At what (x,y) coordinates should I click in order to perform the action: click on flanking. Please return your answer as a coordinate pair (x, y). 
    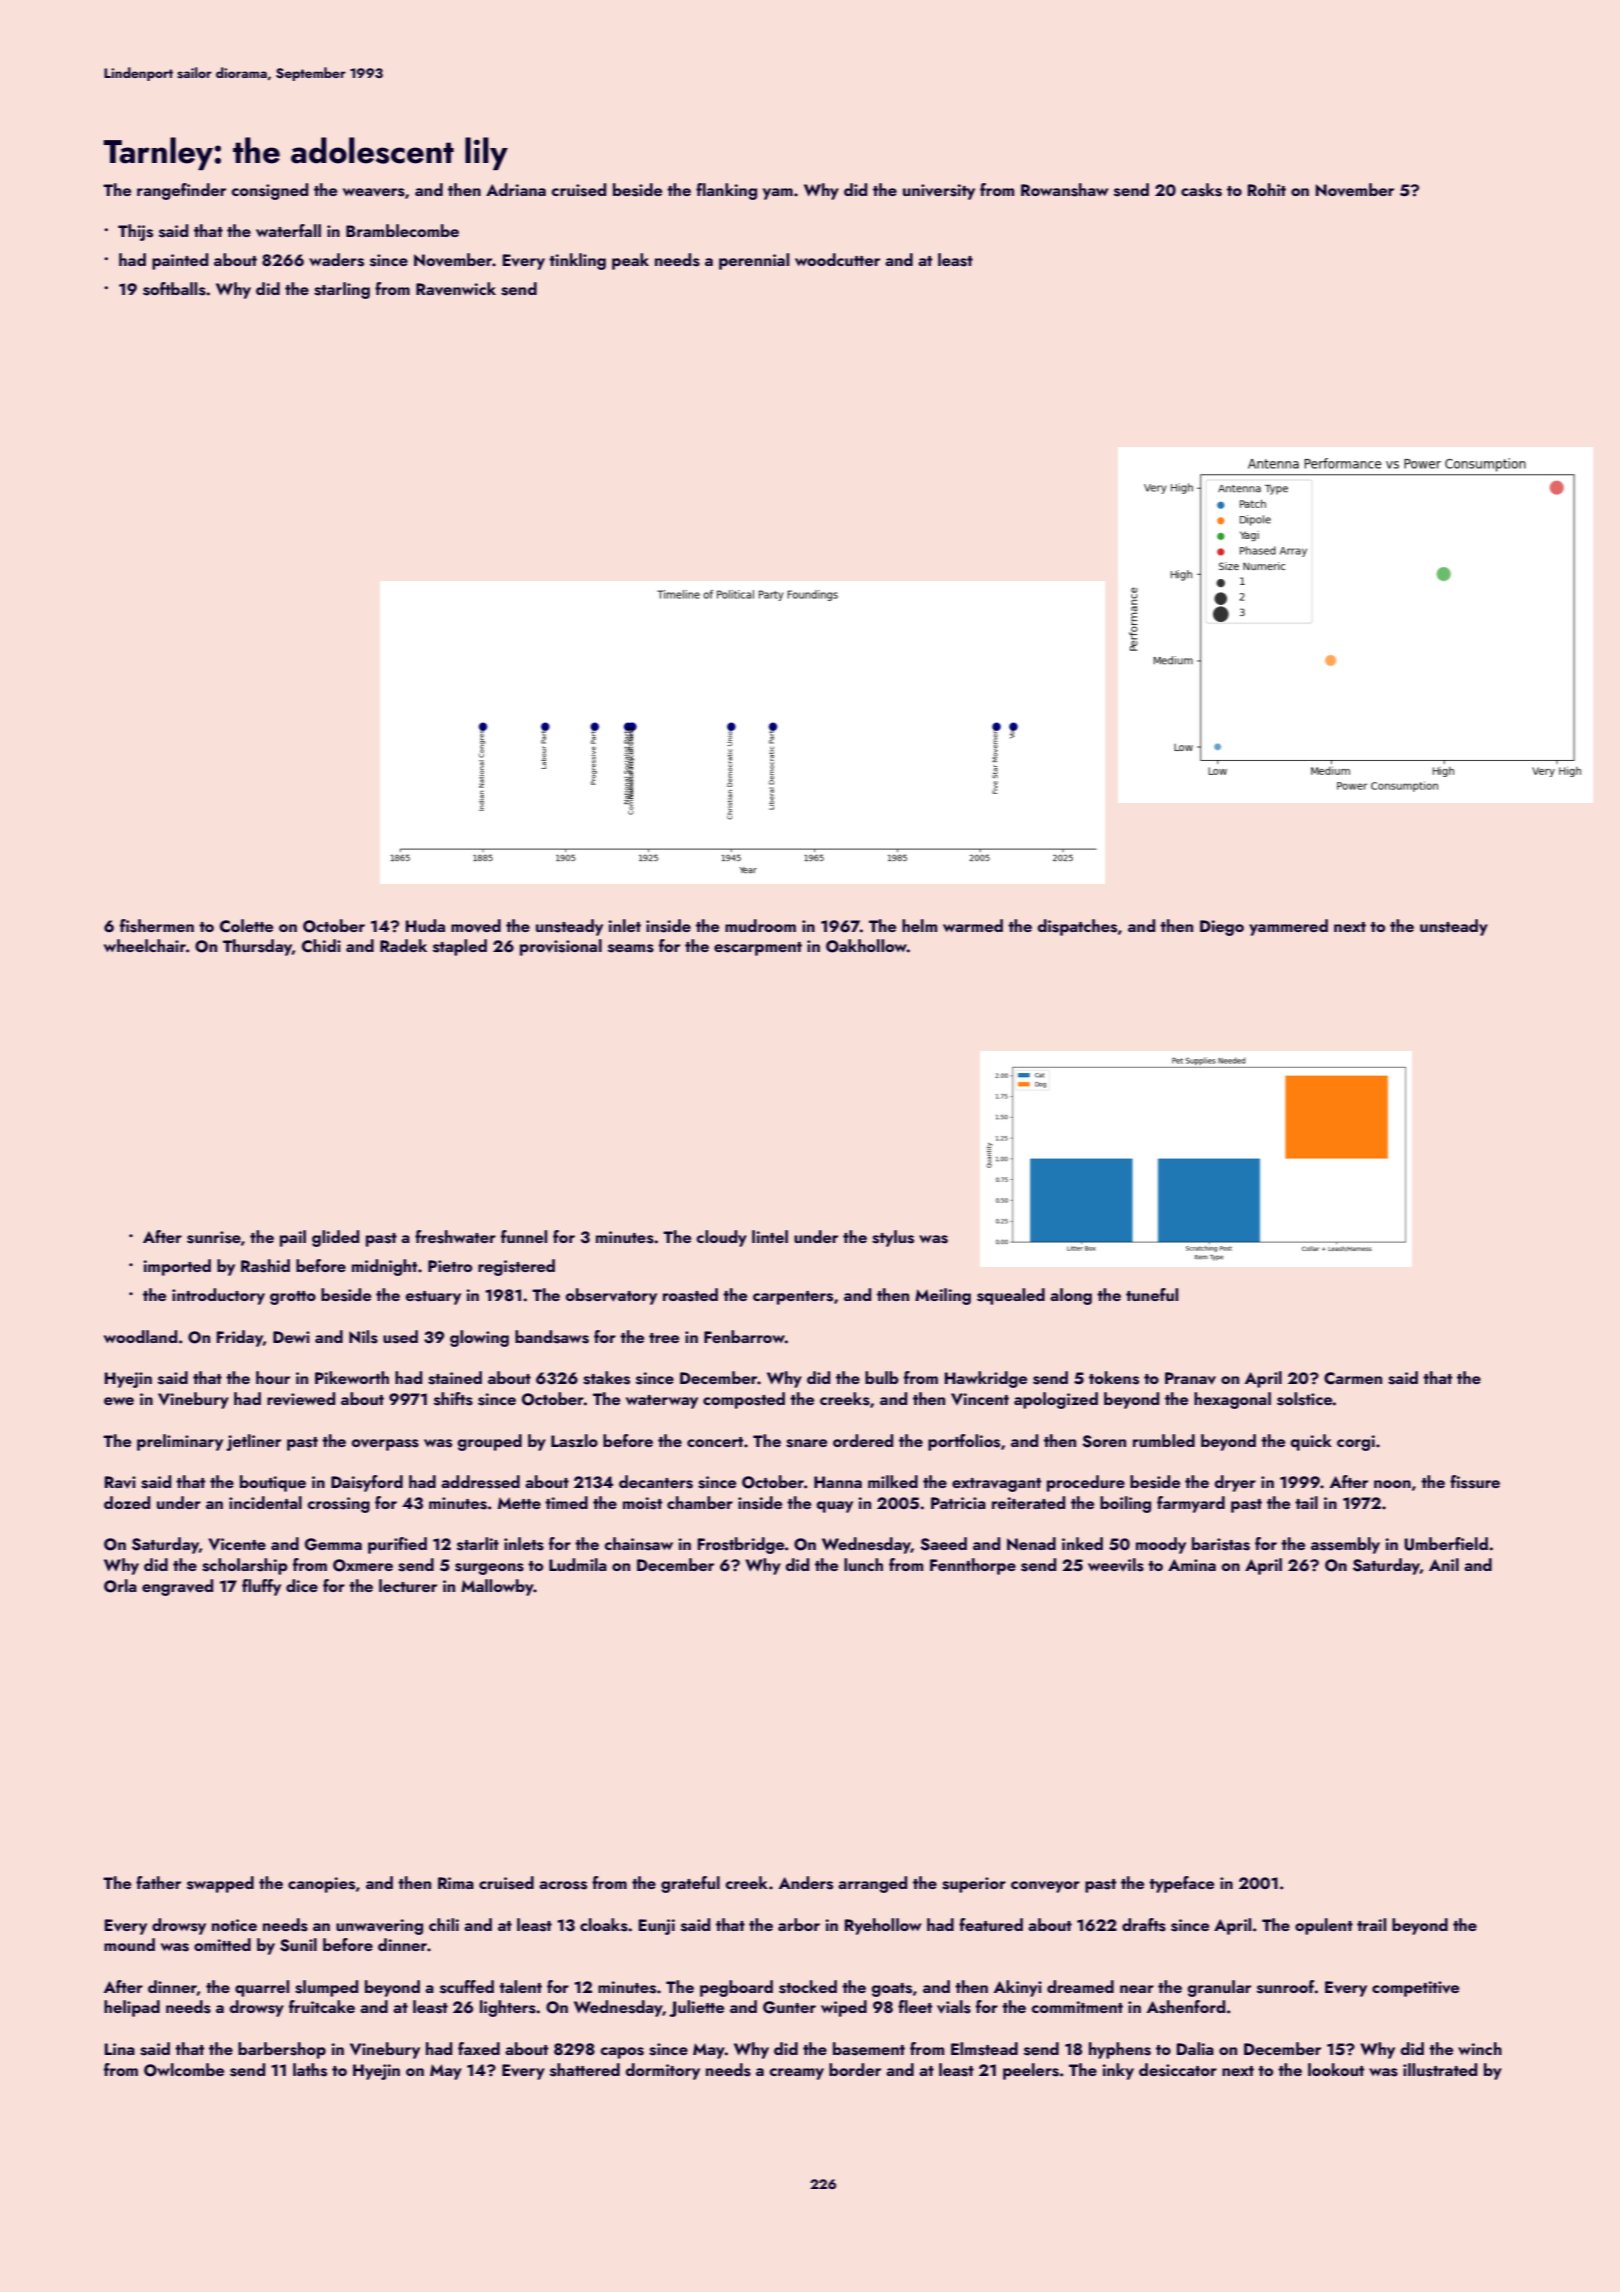
    Looking at the image, I should click on (726, 191).
